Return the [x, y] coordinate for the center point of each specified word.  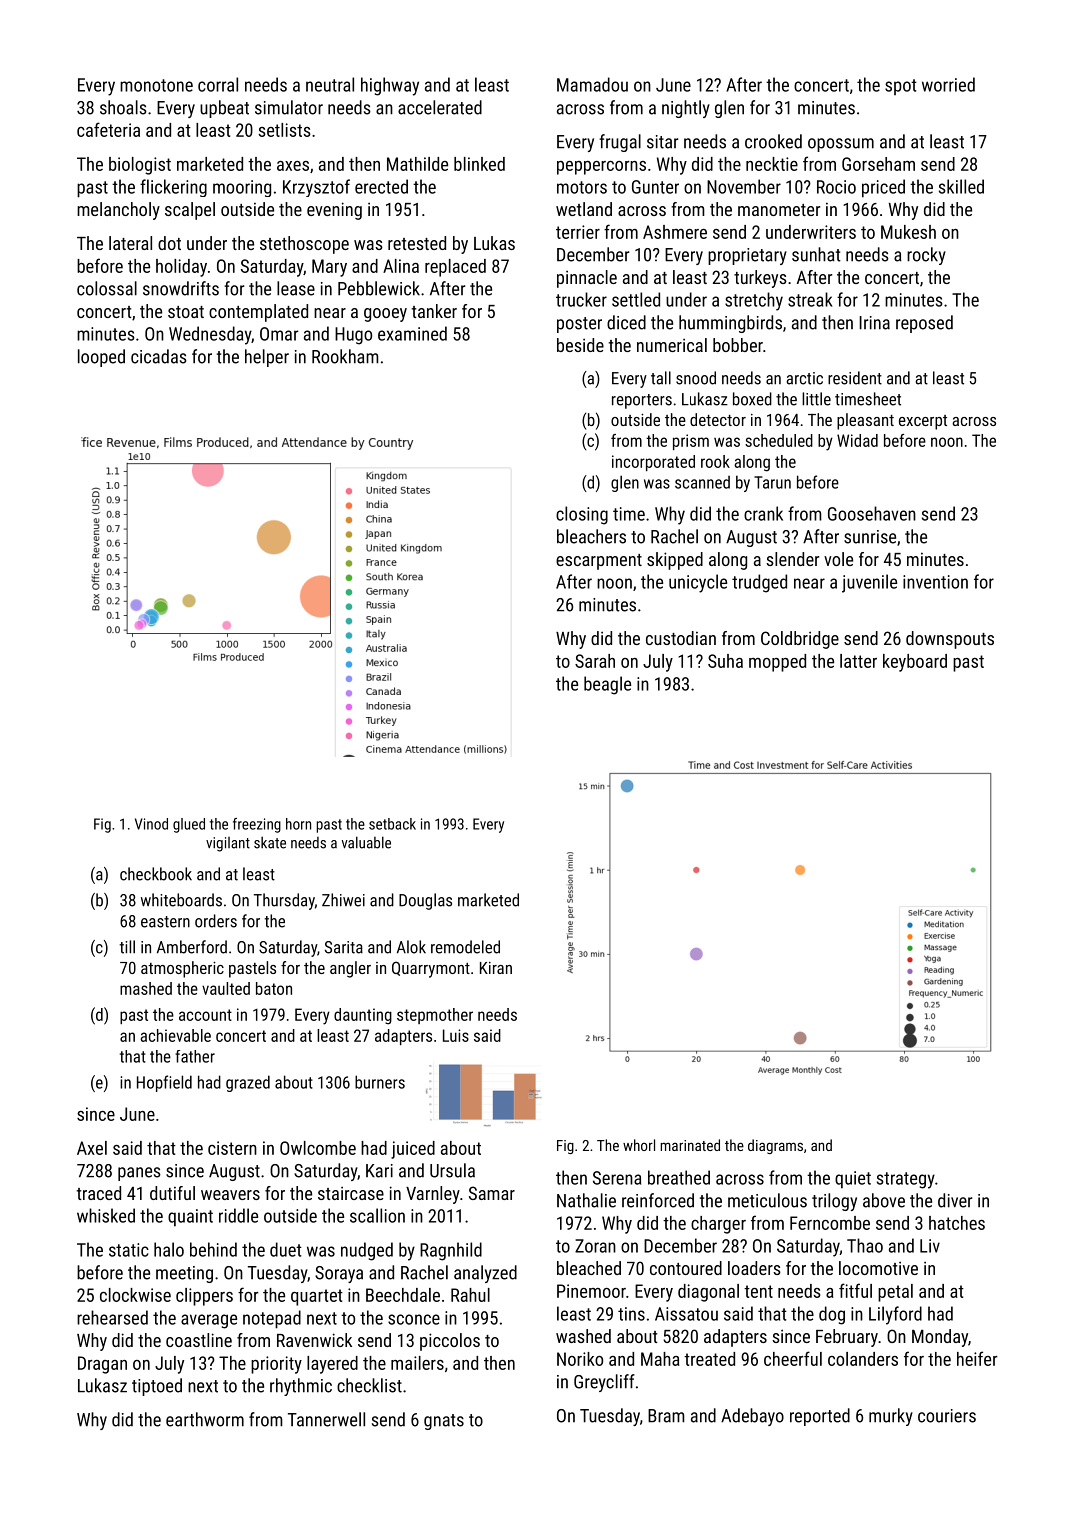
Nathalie [586, 1200]
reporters [642, 401]
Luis [456, 1035]
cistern [232, 1148]
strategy [906, 1180]
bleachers [591, 536]
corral [218, 84]
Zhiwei [343, 900]
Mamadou [592, 84]
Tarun [772, 482]
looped [101, 358]
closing [582, 515]
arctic [804, 378]
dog [832, 1315]
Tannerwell [326, 1419]
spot [901, 87]
